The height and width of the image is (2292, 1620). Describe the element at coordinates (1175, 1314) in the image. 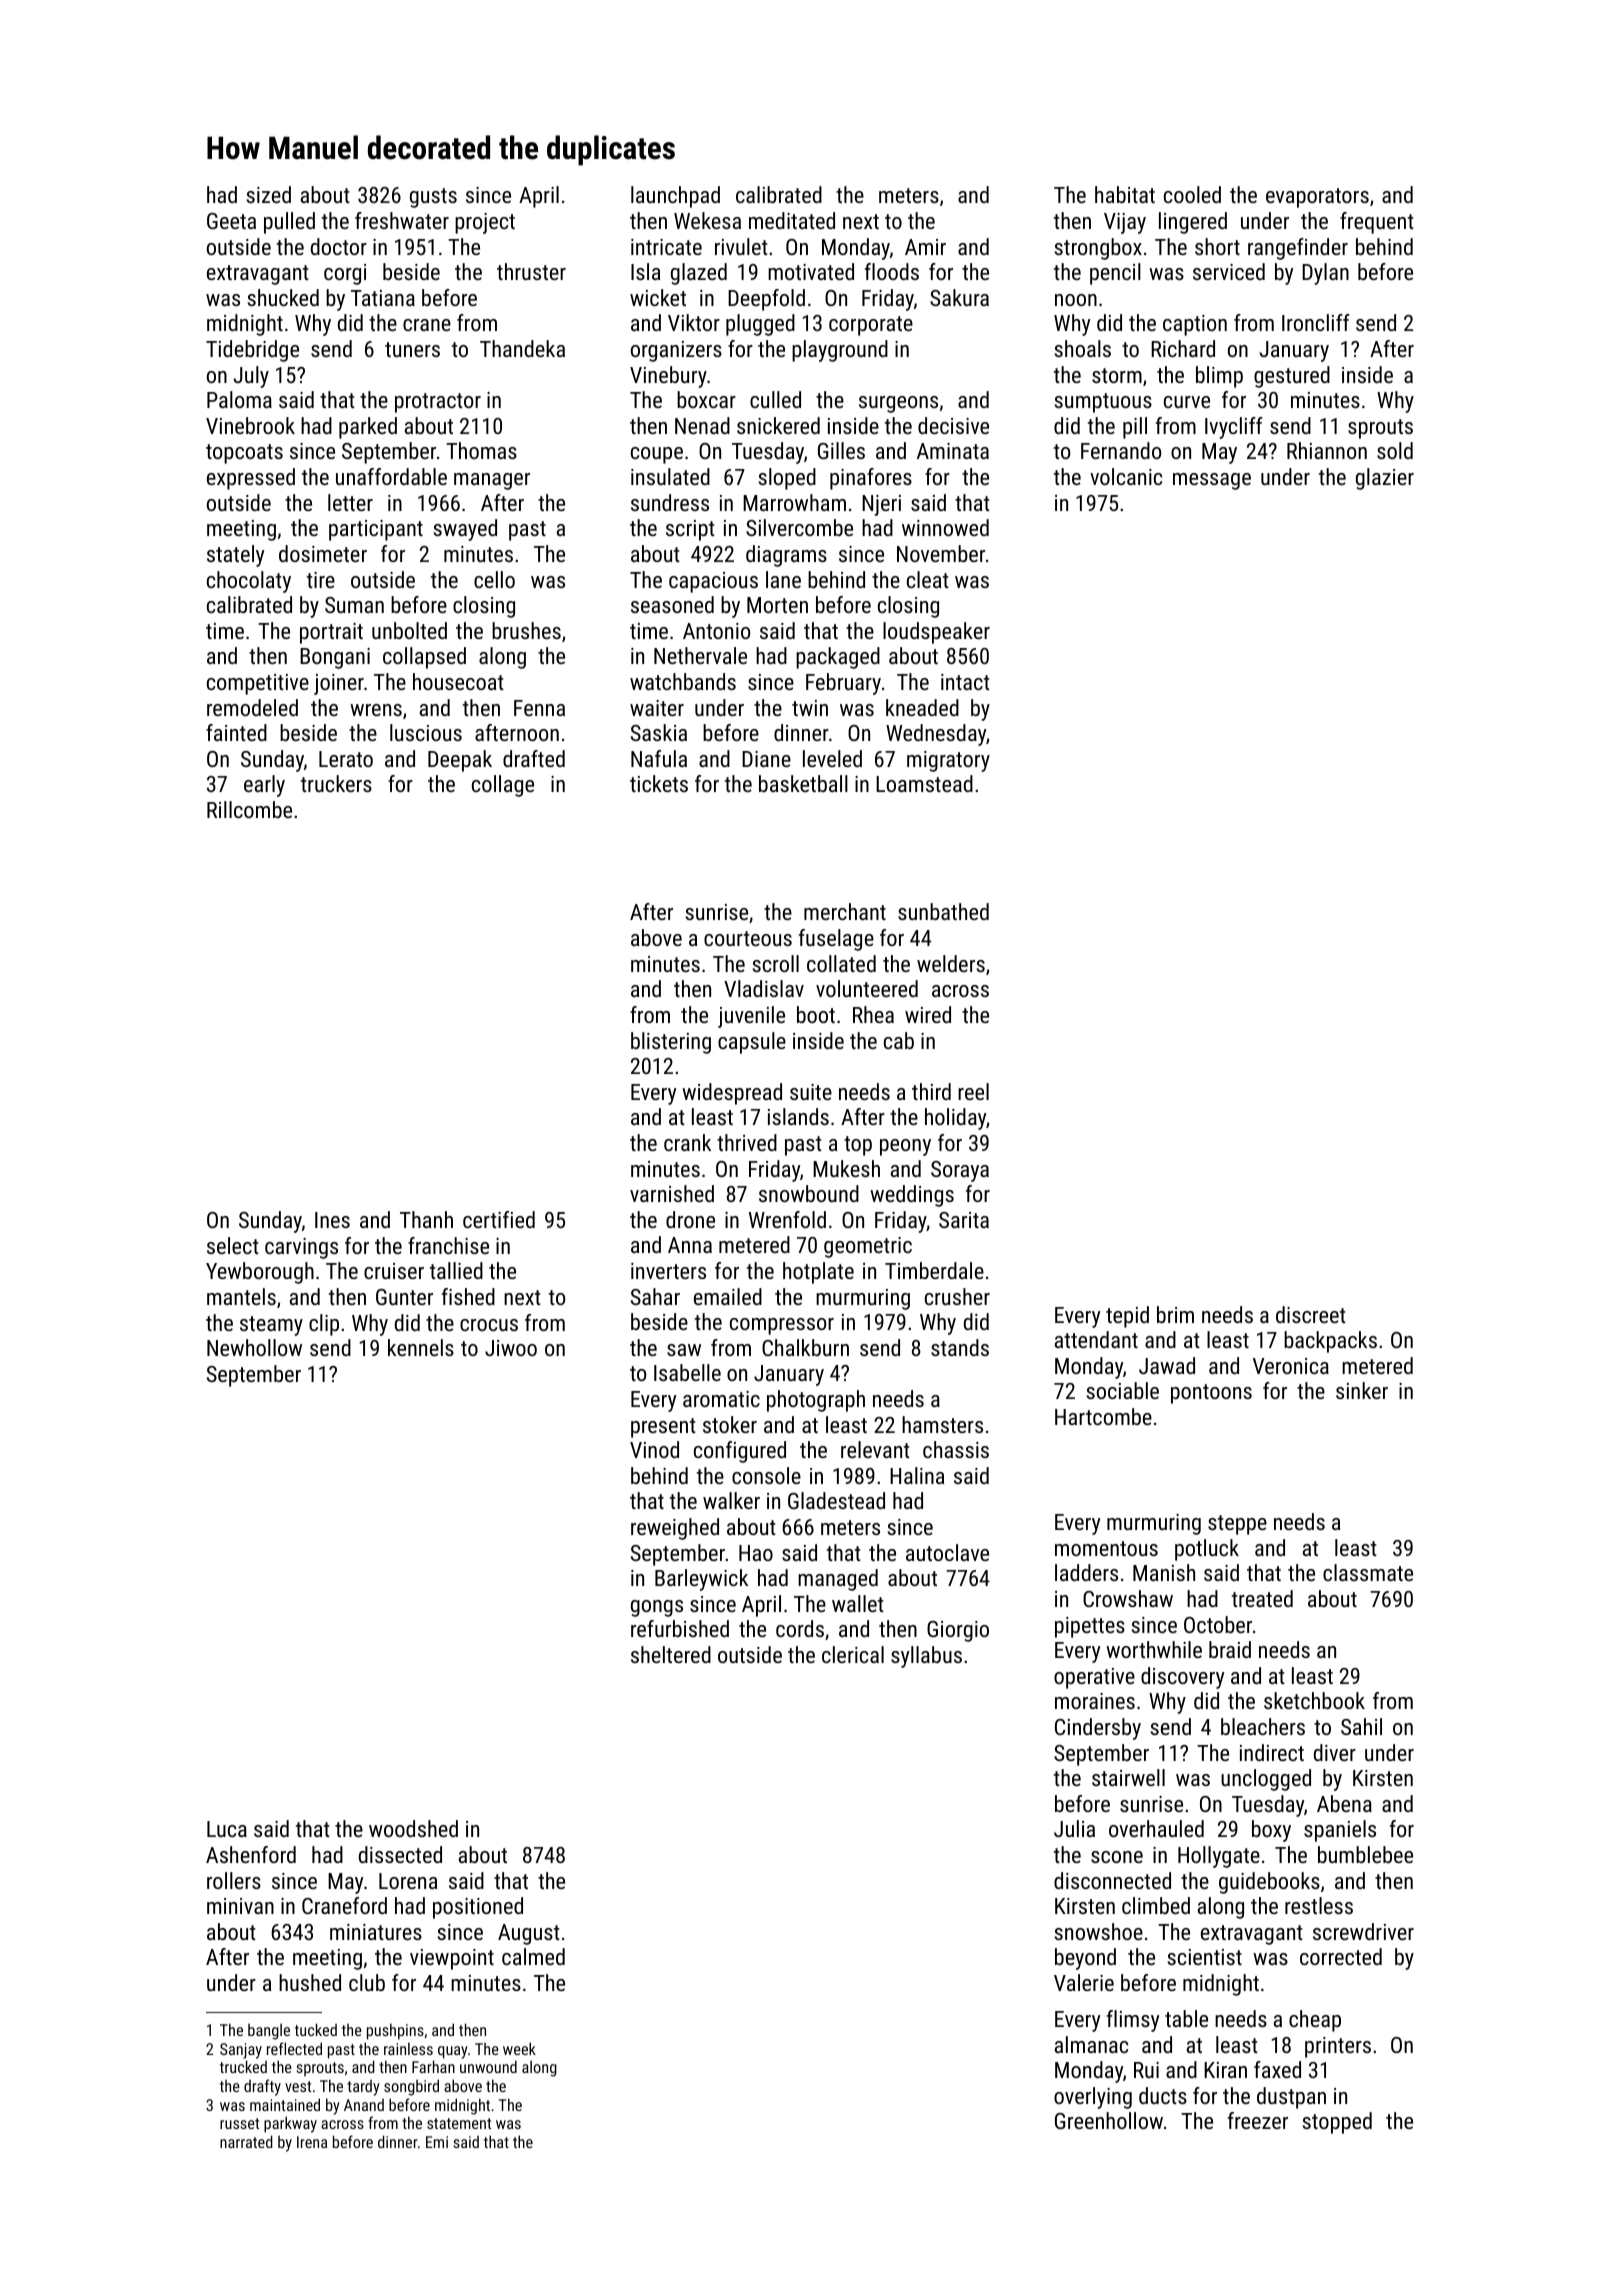

I see `brim` at that location.
